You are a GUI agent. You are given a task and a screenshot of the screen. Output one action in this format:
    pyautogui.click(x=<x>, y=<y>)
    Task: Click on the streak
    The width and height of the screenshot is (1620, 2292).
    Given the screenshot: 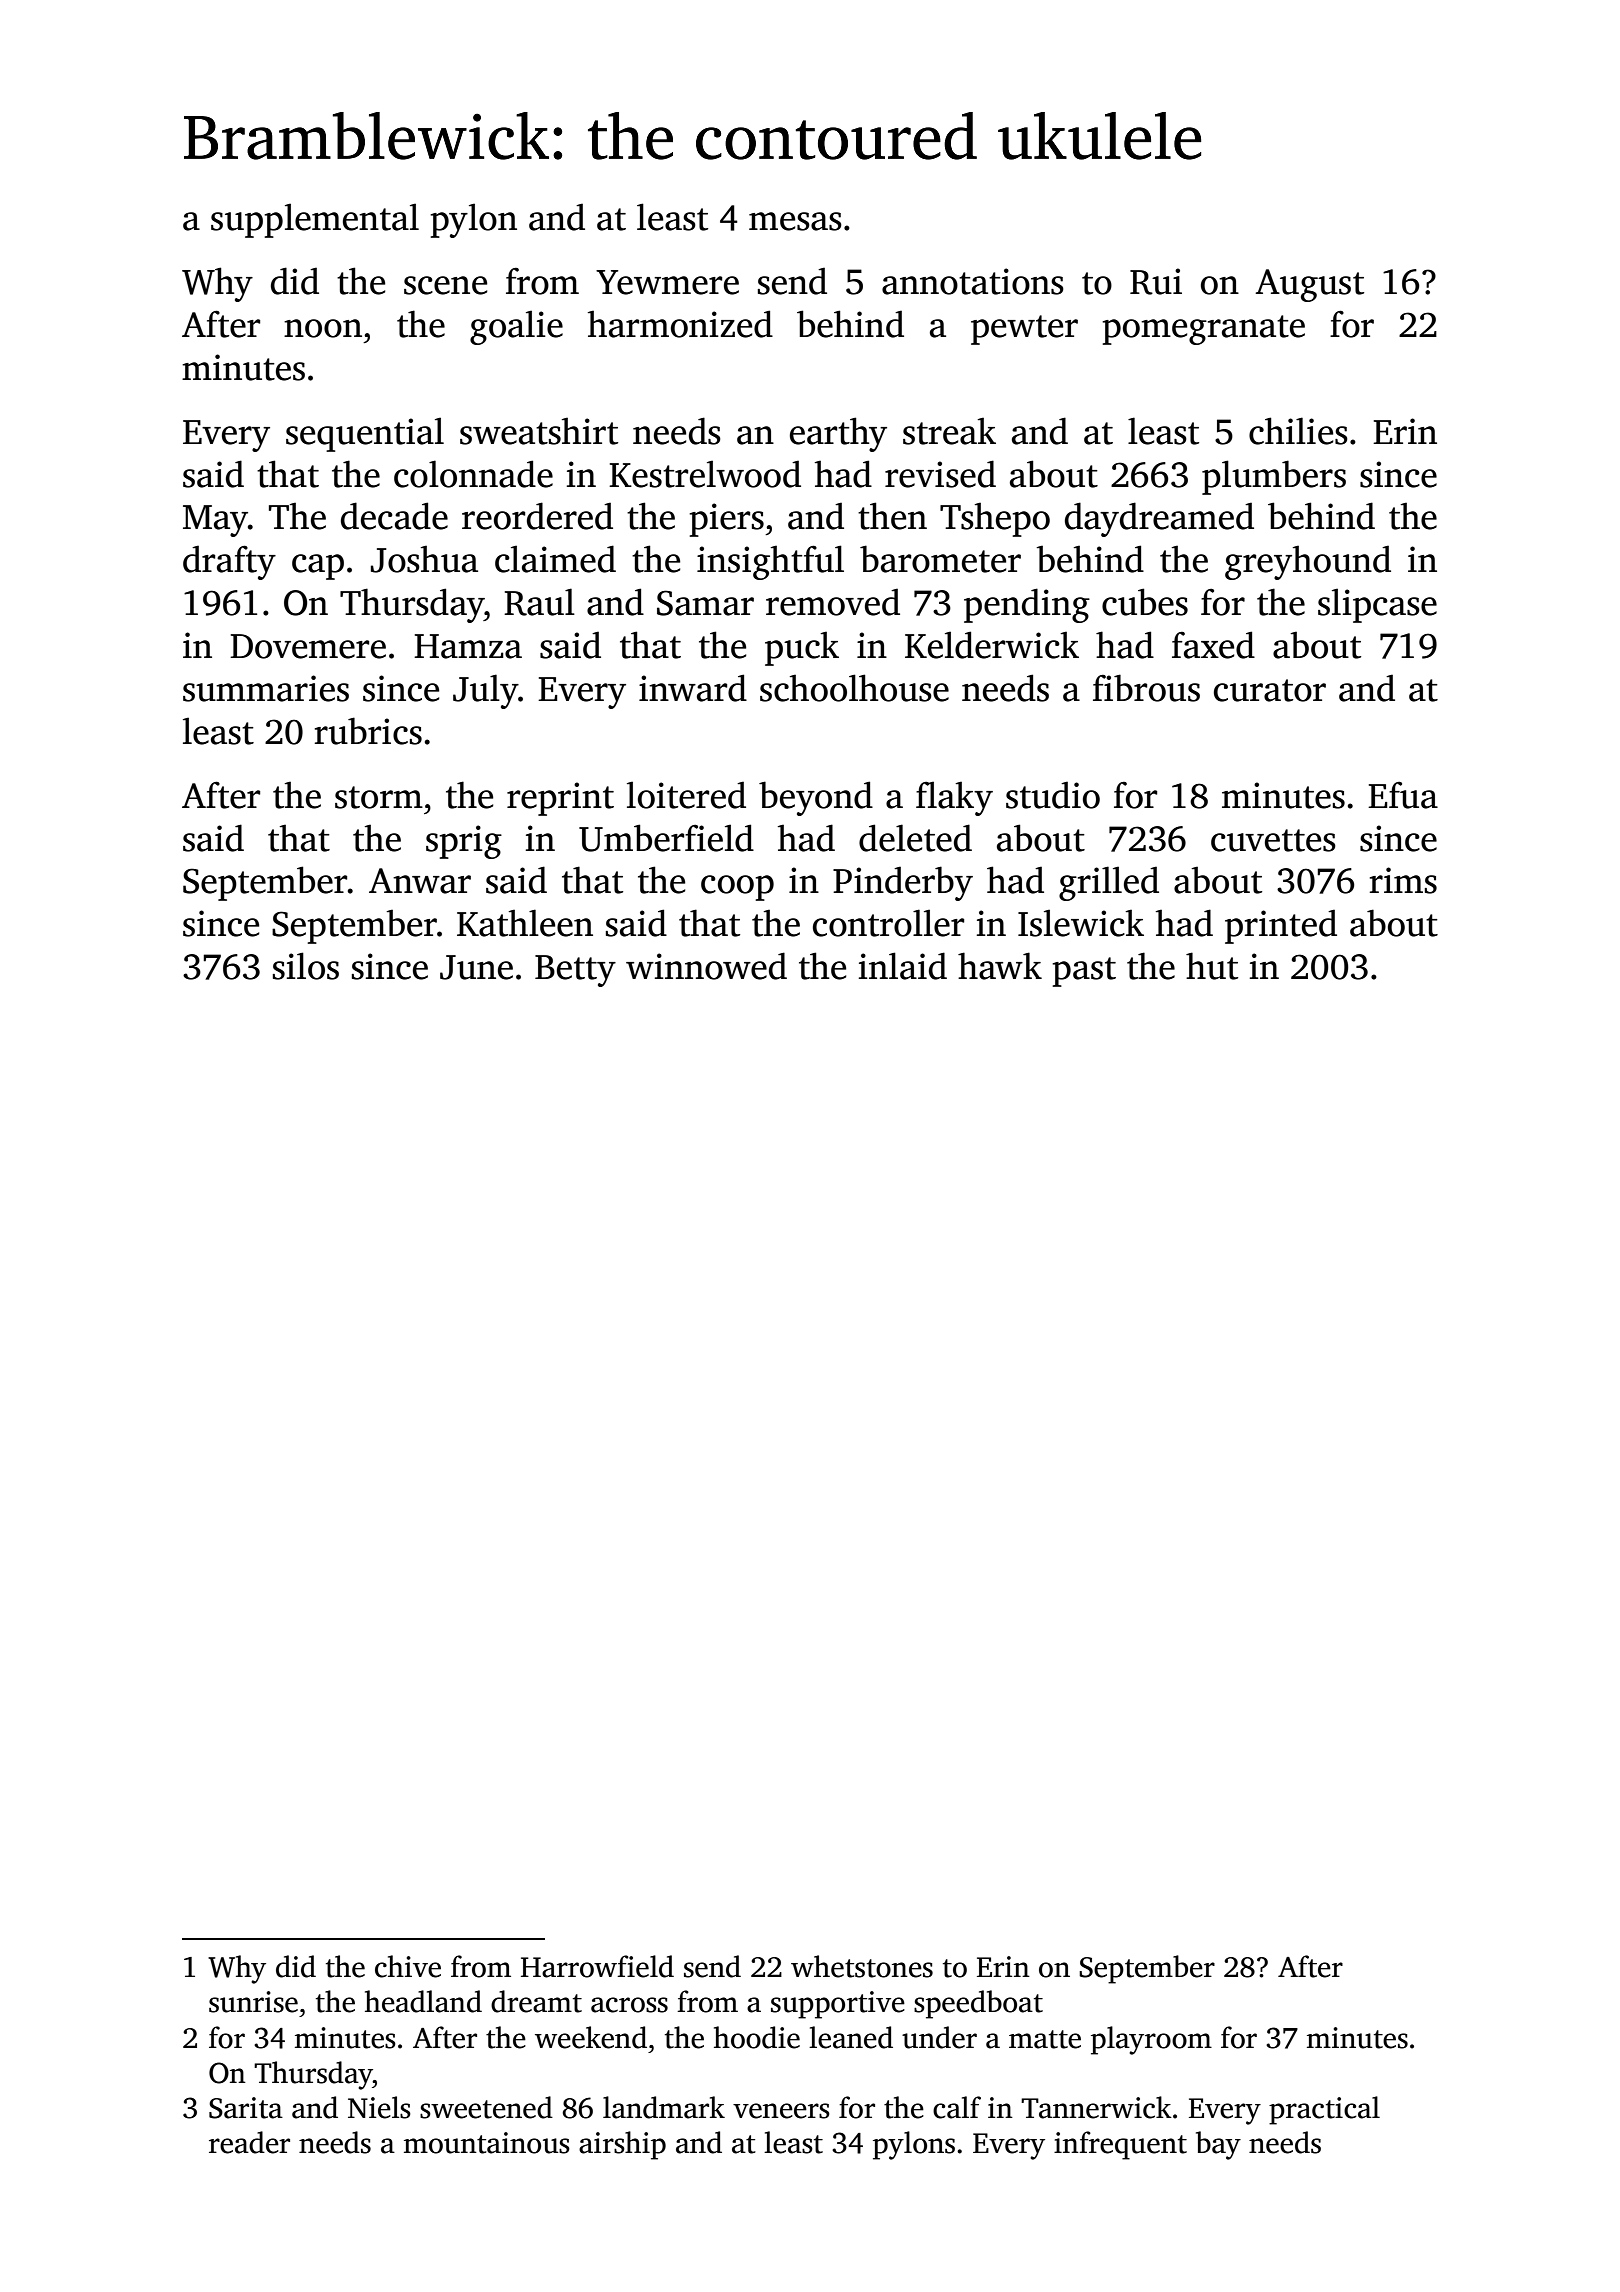 What is the action you would take?
    pyautogui.click(x=949, y=431)
